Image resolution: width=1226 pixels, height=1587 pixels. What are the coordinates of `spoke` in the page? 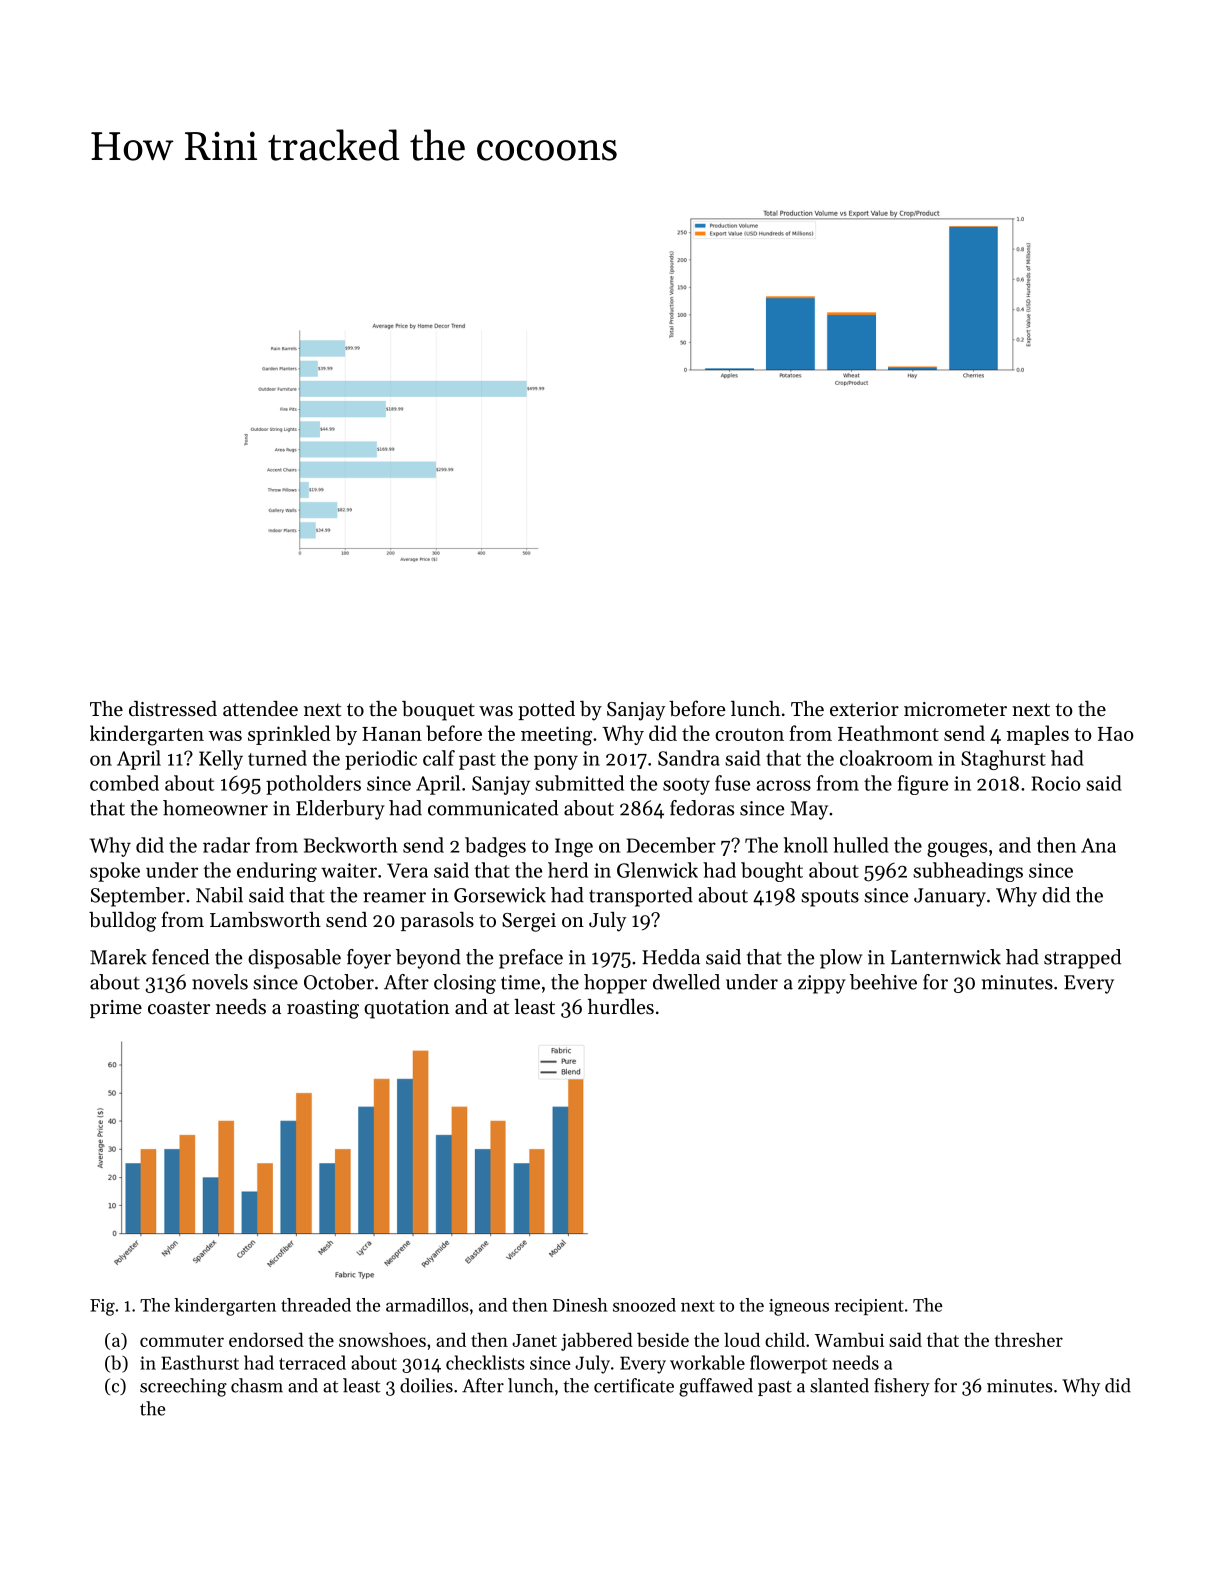 It's located at (115, 872).
